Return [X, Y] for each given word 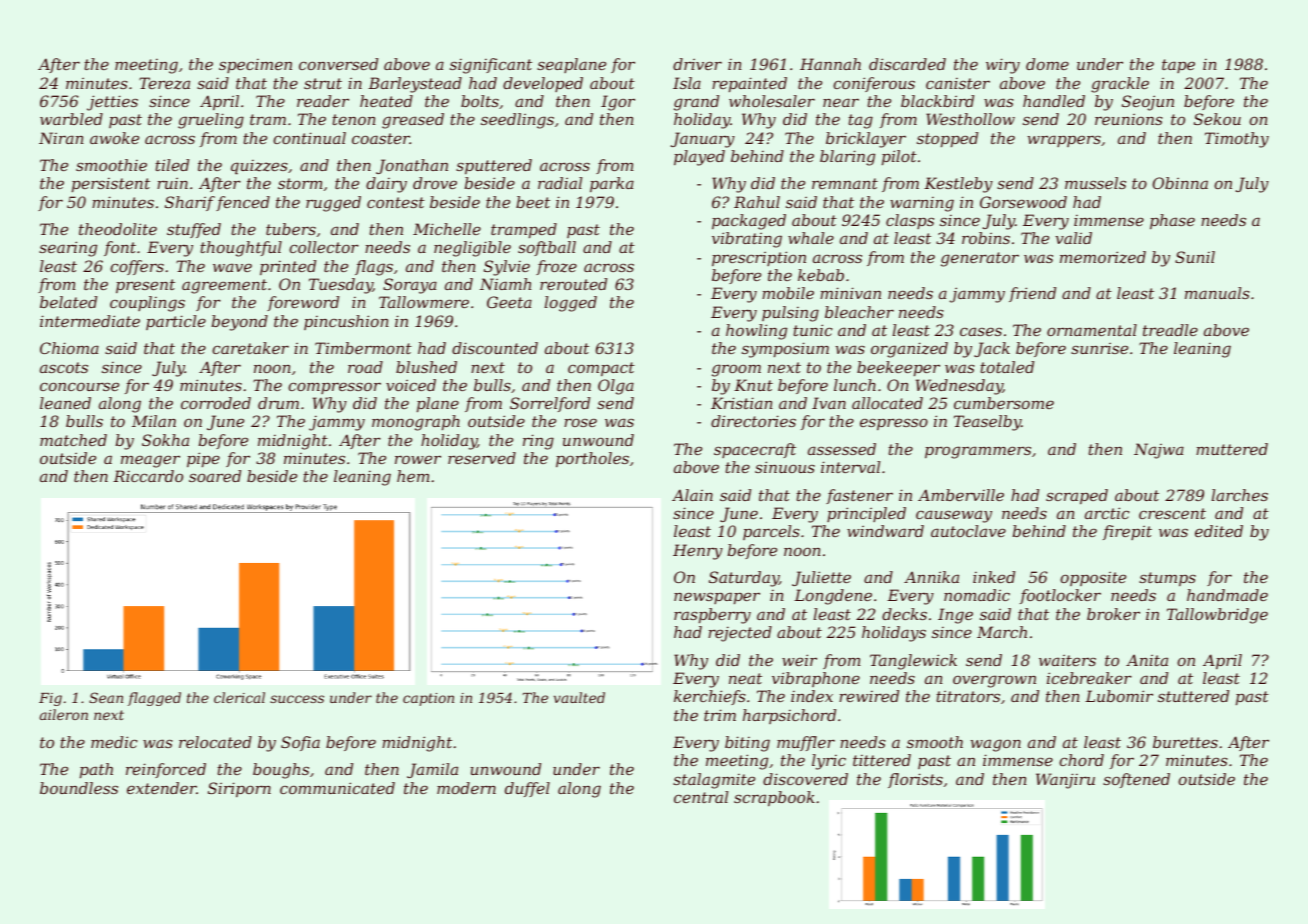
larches [1239, 495]
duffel [527, 789]
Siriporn [239, 789]
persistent [111, 185]
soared [215, 476]
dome [1047, 64]
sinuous [785, 467]
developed [543, 84]
